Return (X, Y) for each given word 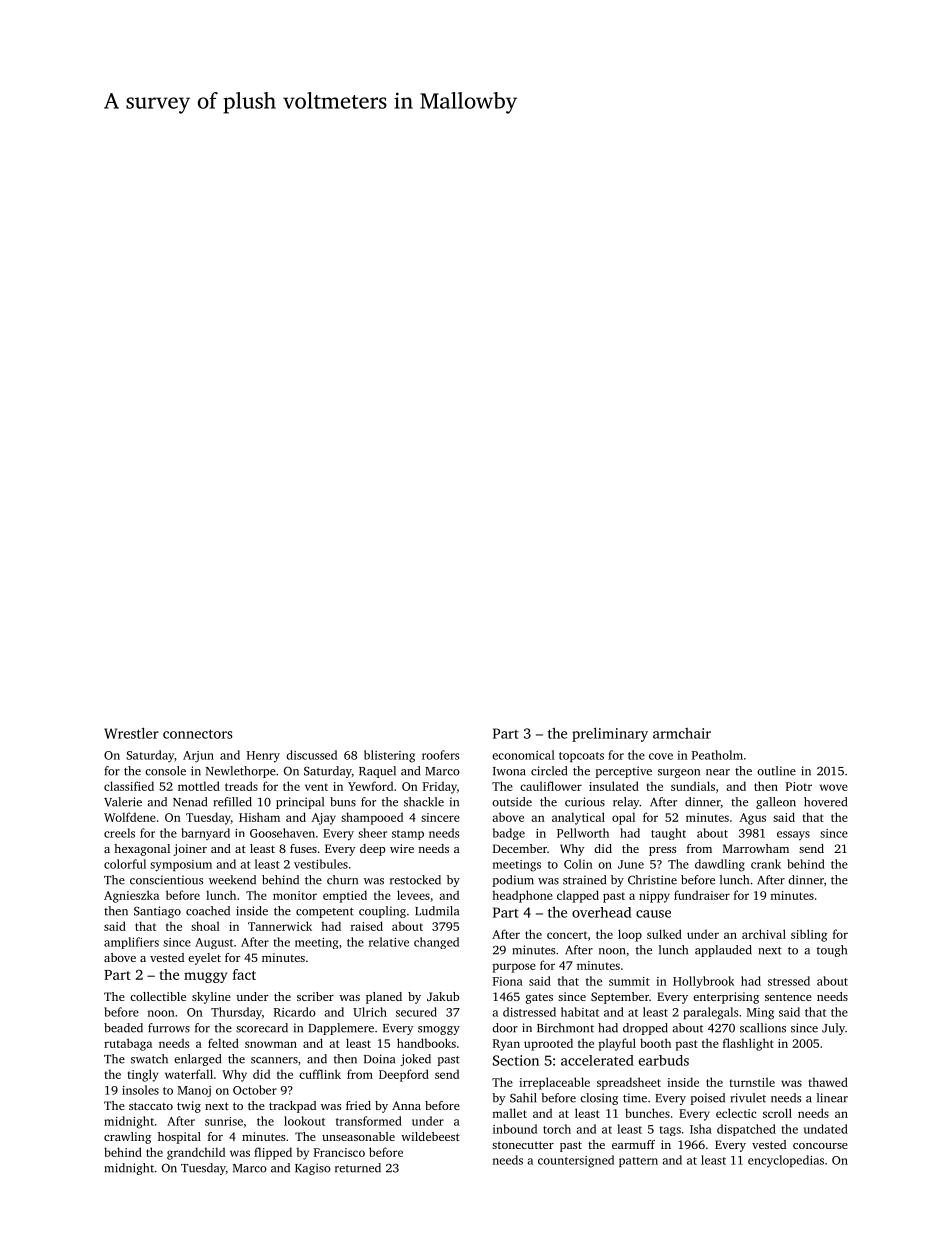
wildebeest (430, 1136)
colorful (125, 864)
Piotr (799, 786)
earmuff (633, 1144)
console (165, 771)
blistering (389, 756)
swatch (149, 1059)
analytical (578, 818)
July (833, 1029)
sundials (693, 786)
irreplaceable (554, 1083)
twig (189, 1107)
